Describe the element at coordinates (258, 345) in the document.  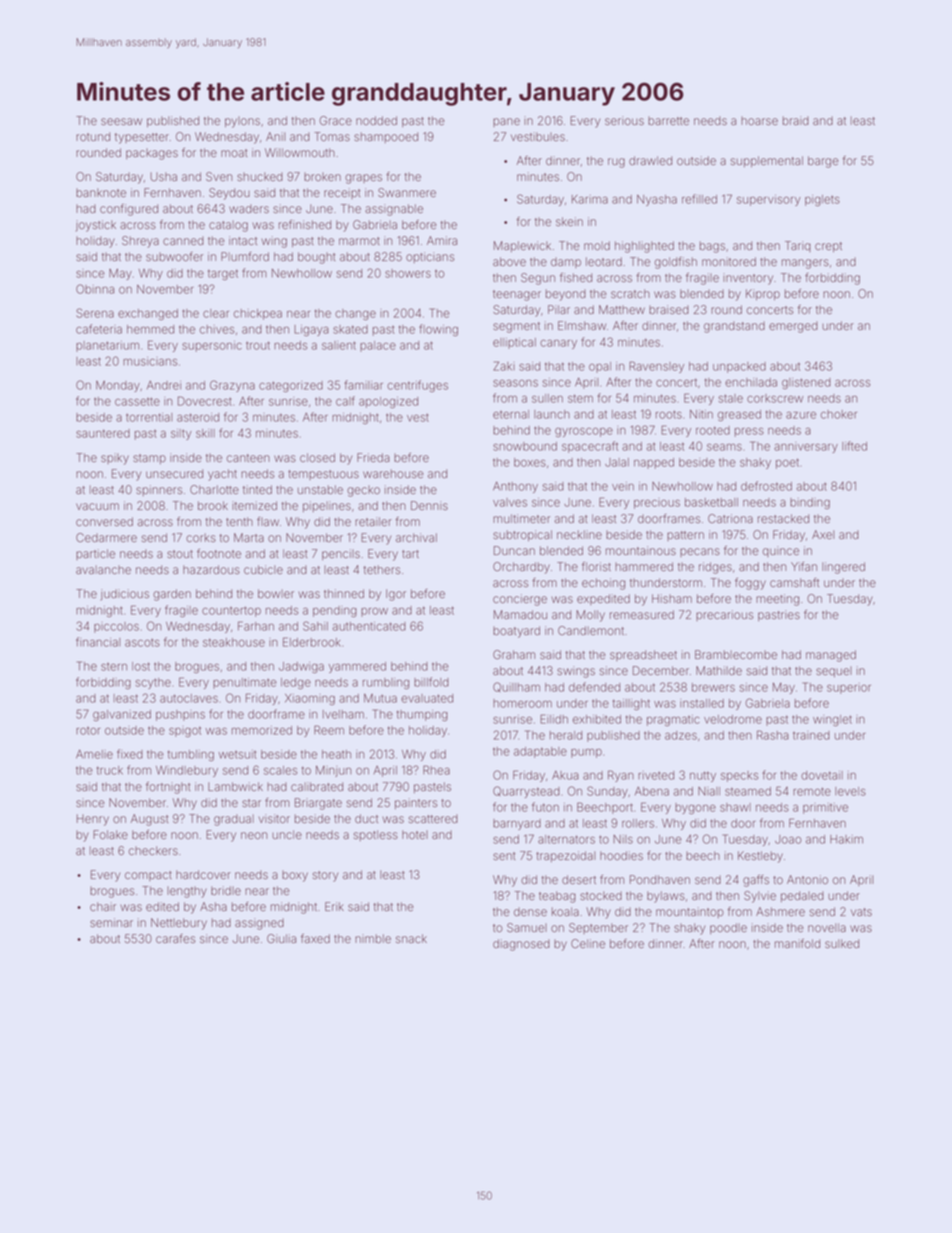
I see `trout` at that location.
